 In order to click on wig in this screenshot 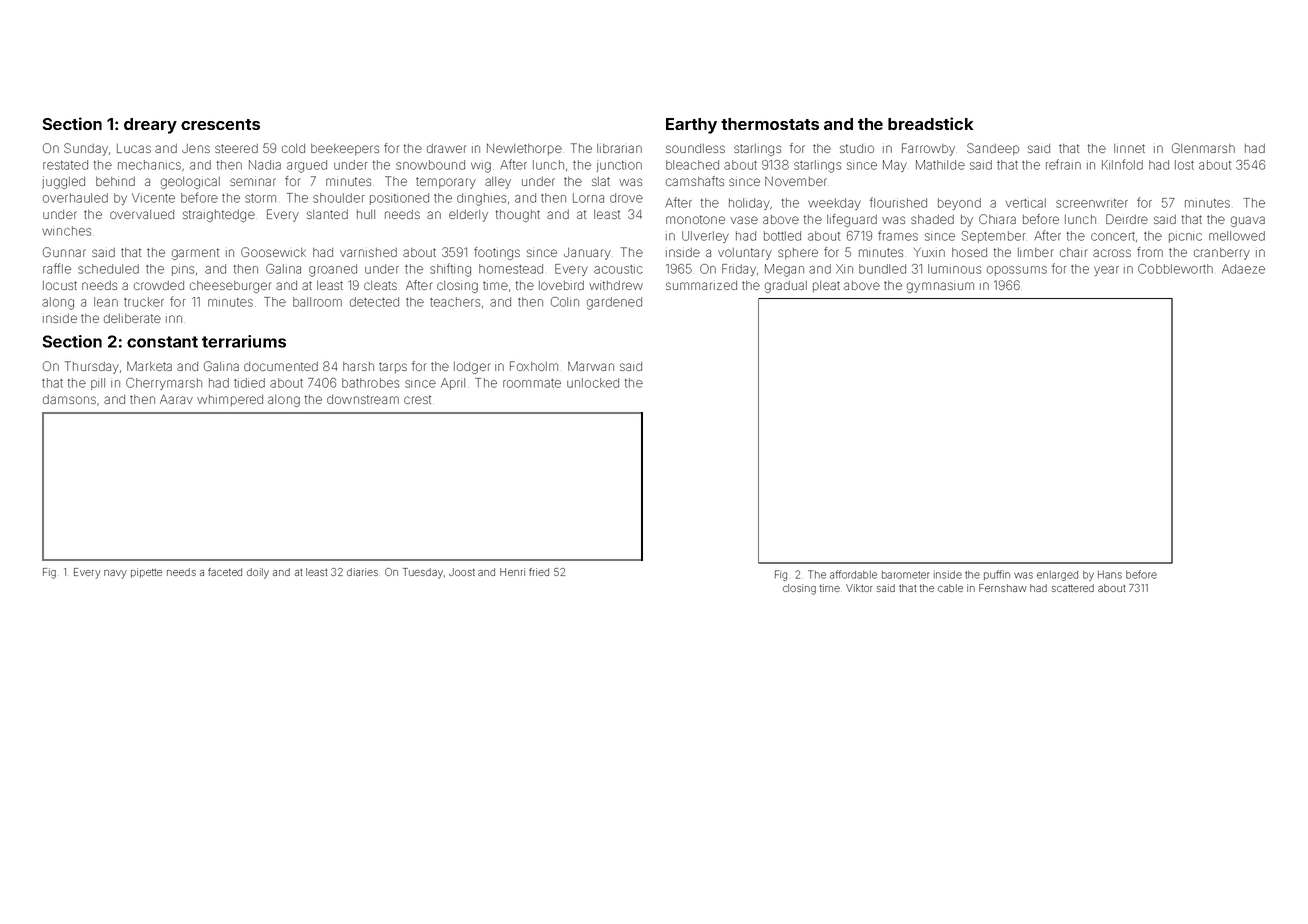, I will do `click(481, 167)`.
